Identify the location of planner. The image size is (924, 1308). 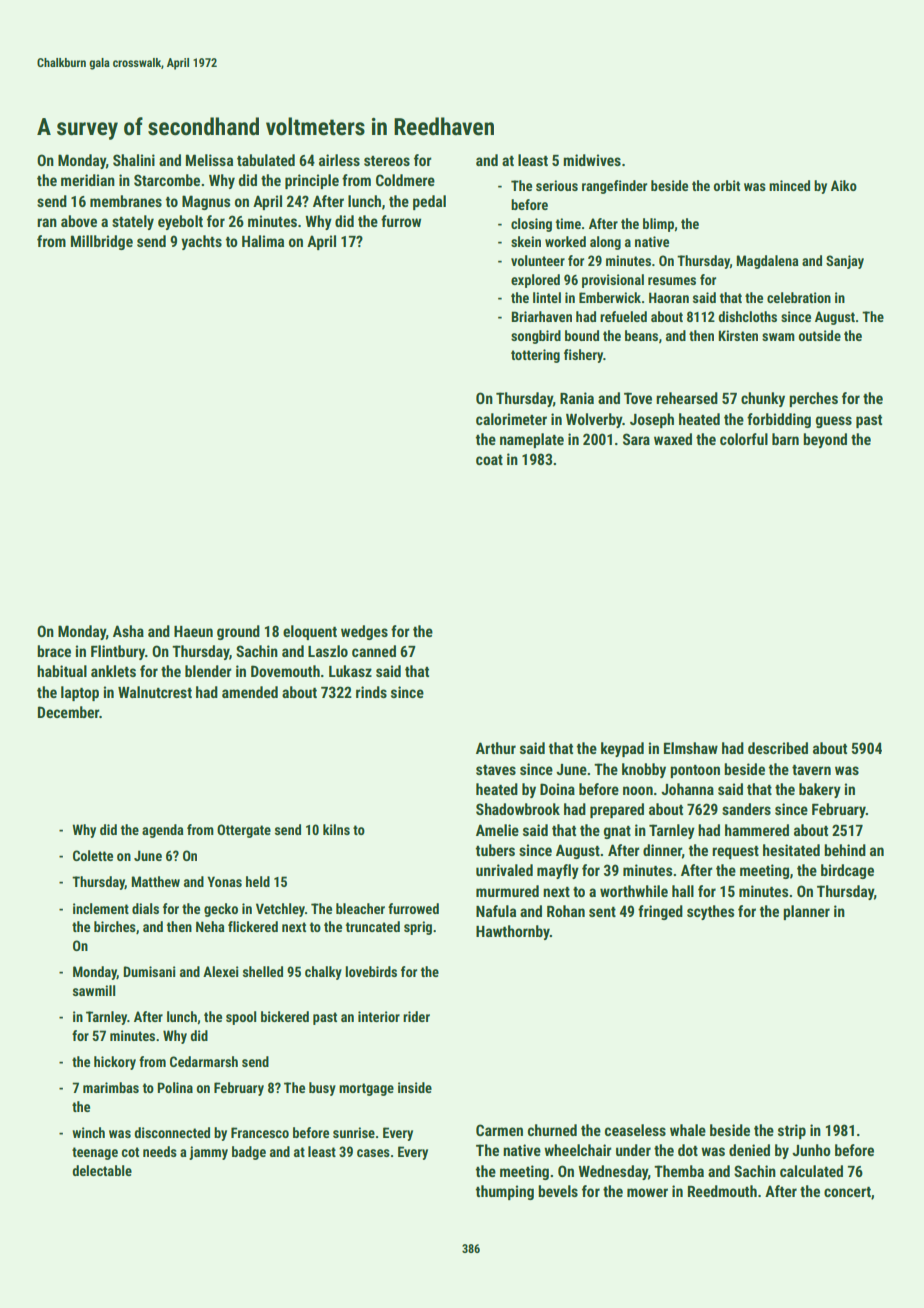
(806, 912).
